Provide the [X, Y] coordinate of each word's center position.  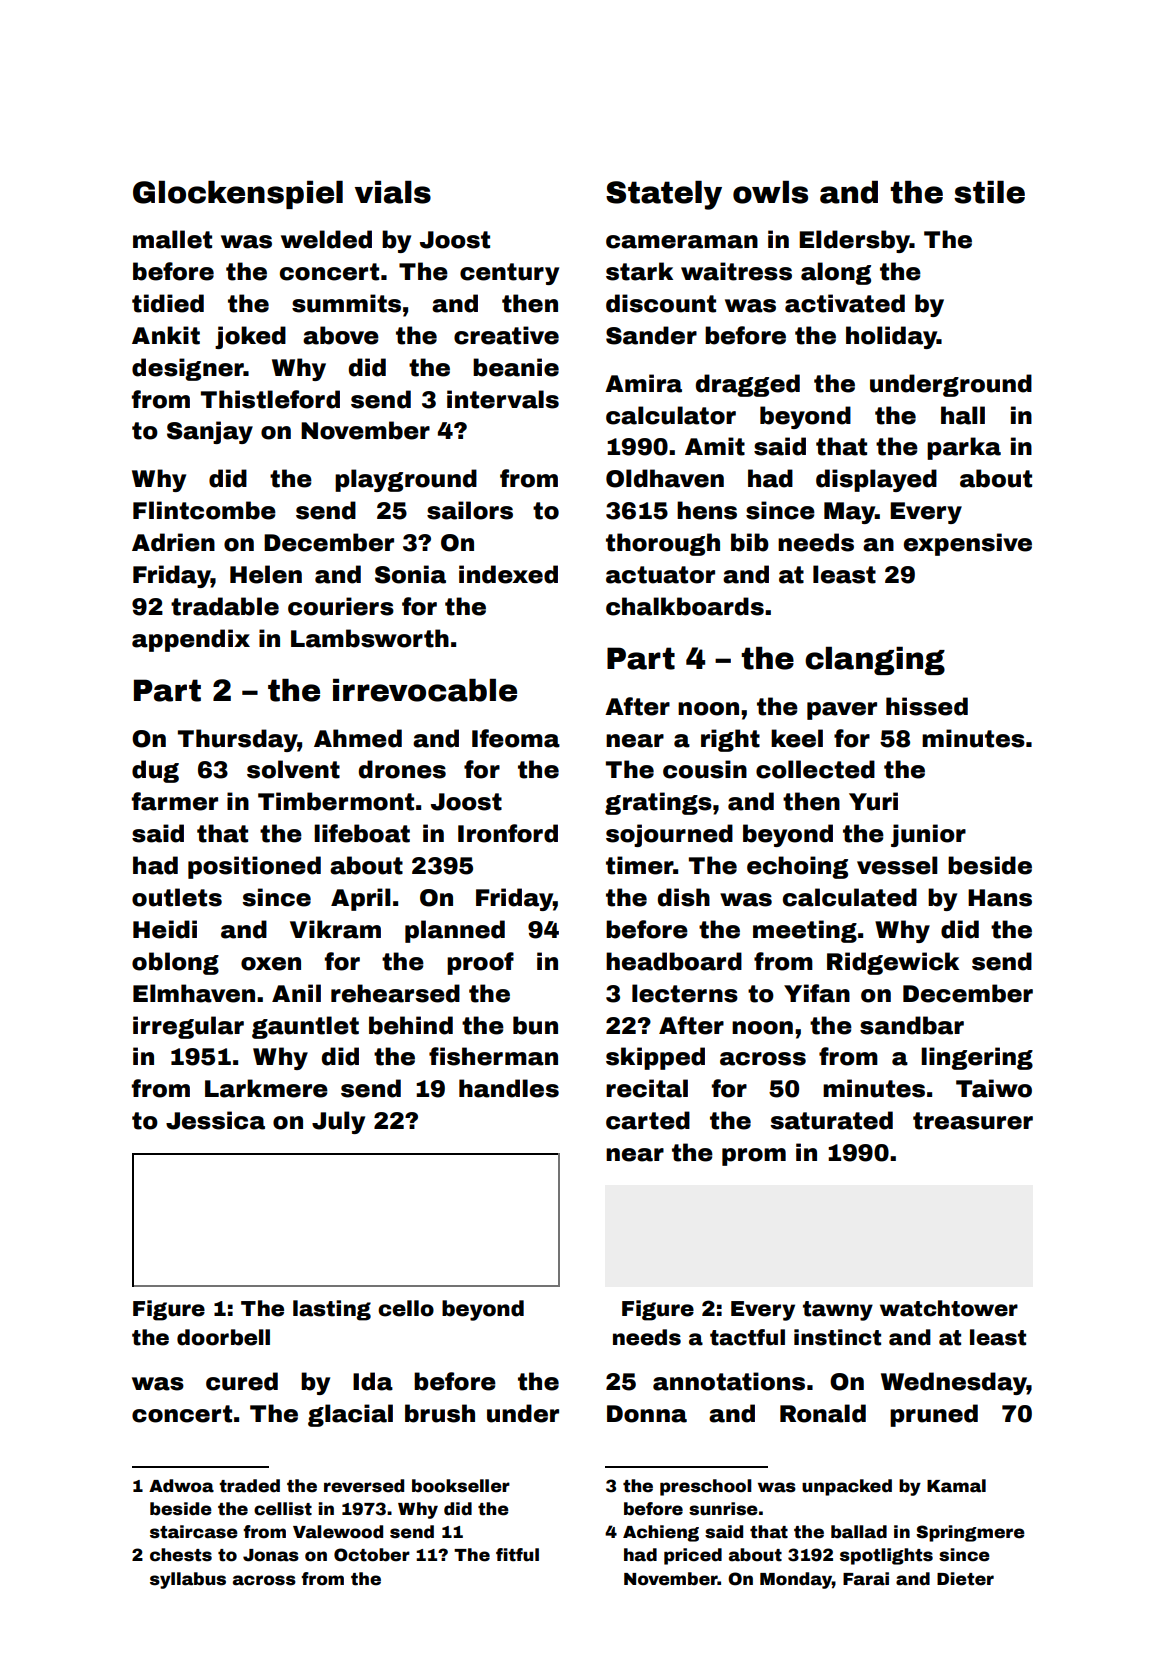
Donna [647, 1414]
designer [188, 369]
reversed [364, 1486]
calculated [850, 897]
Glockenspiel [238, 195]
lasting [332, 1310]
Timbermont [336, 801]
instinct [837, 1337]
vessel [897, 865]
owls [770, 192]
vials [393, 192]
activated [845, 303]
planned [455, 931]
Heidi [165, 929]
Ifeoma [516, 738]
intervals [503, 399]
